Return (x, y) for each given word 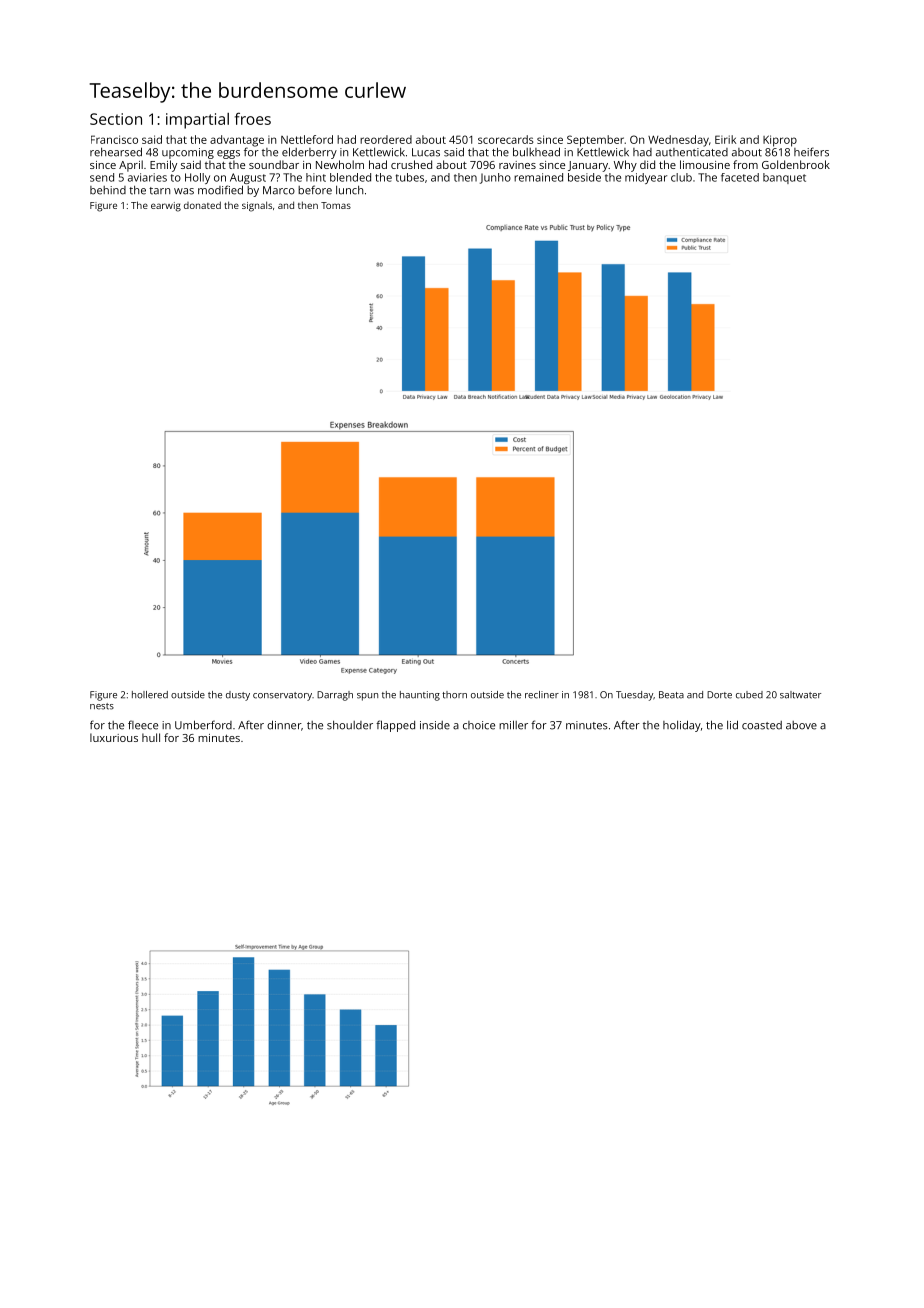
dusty (238, 696)
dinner (284, 725)
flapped (395, 726)
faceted (740, 177)
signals (257, 206)
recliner (542, 695)
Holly (197, 178)
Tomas (336, 205)
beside (584, 177)
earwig (166, 207)
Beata (671, 695)
